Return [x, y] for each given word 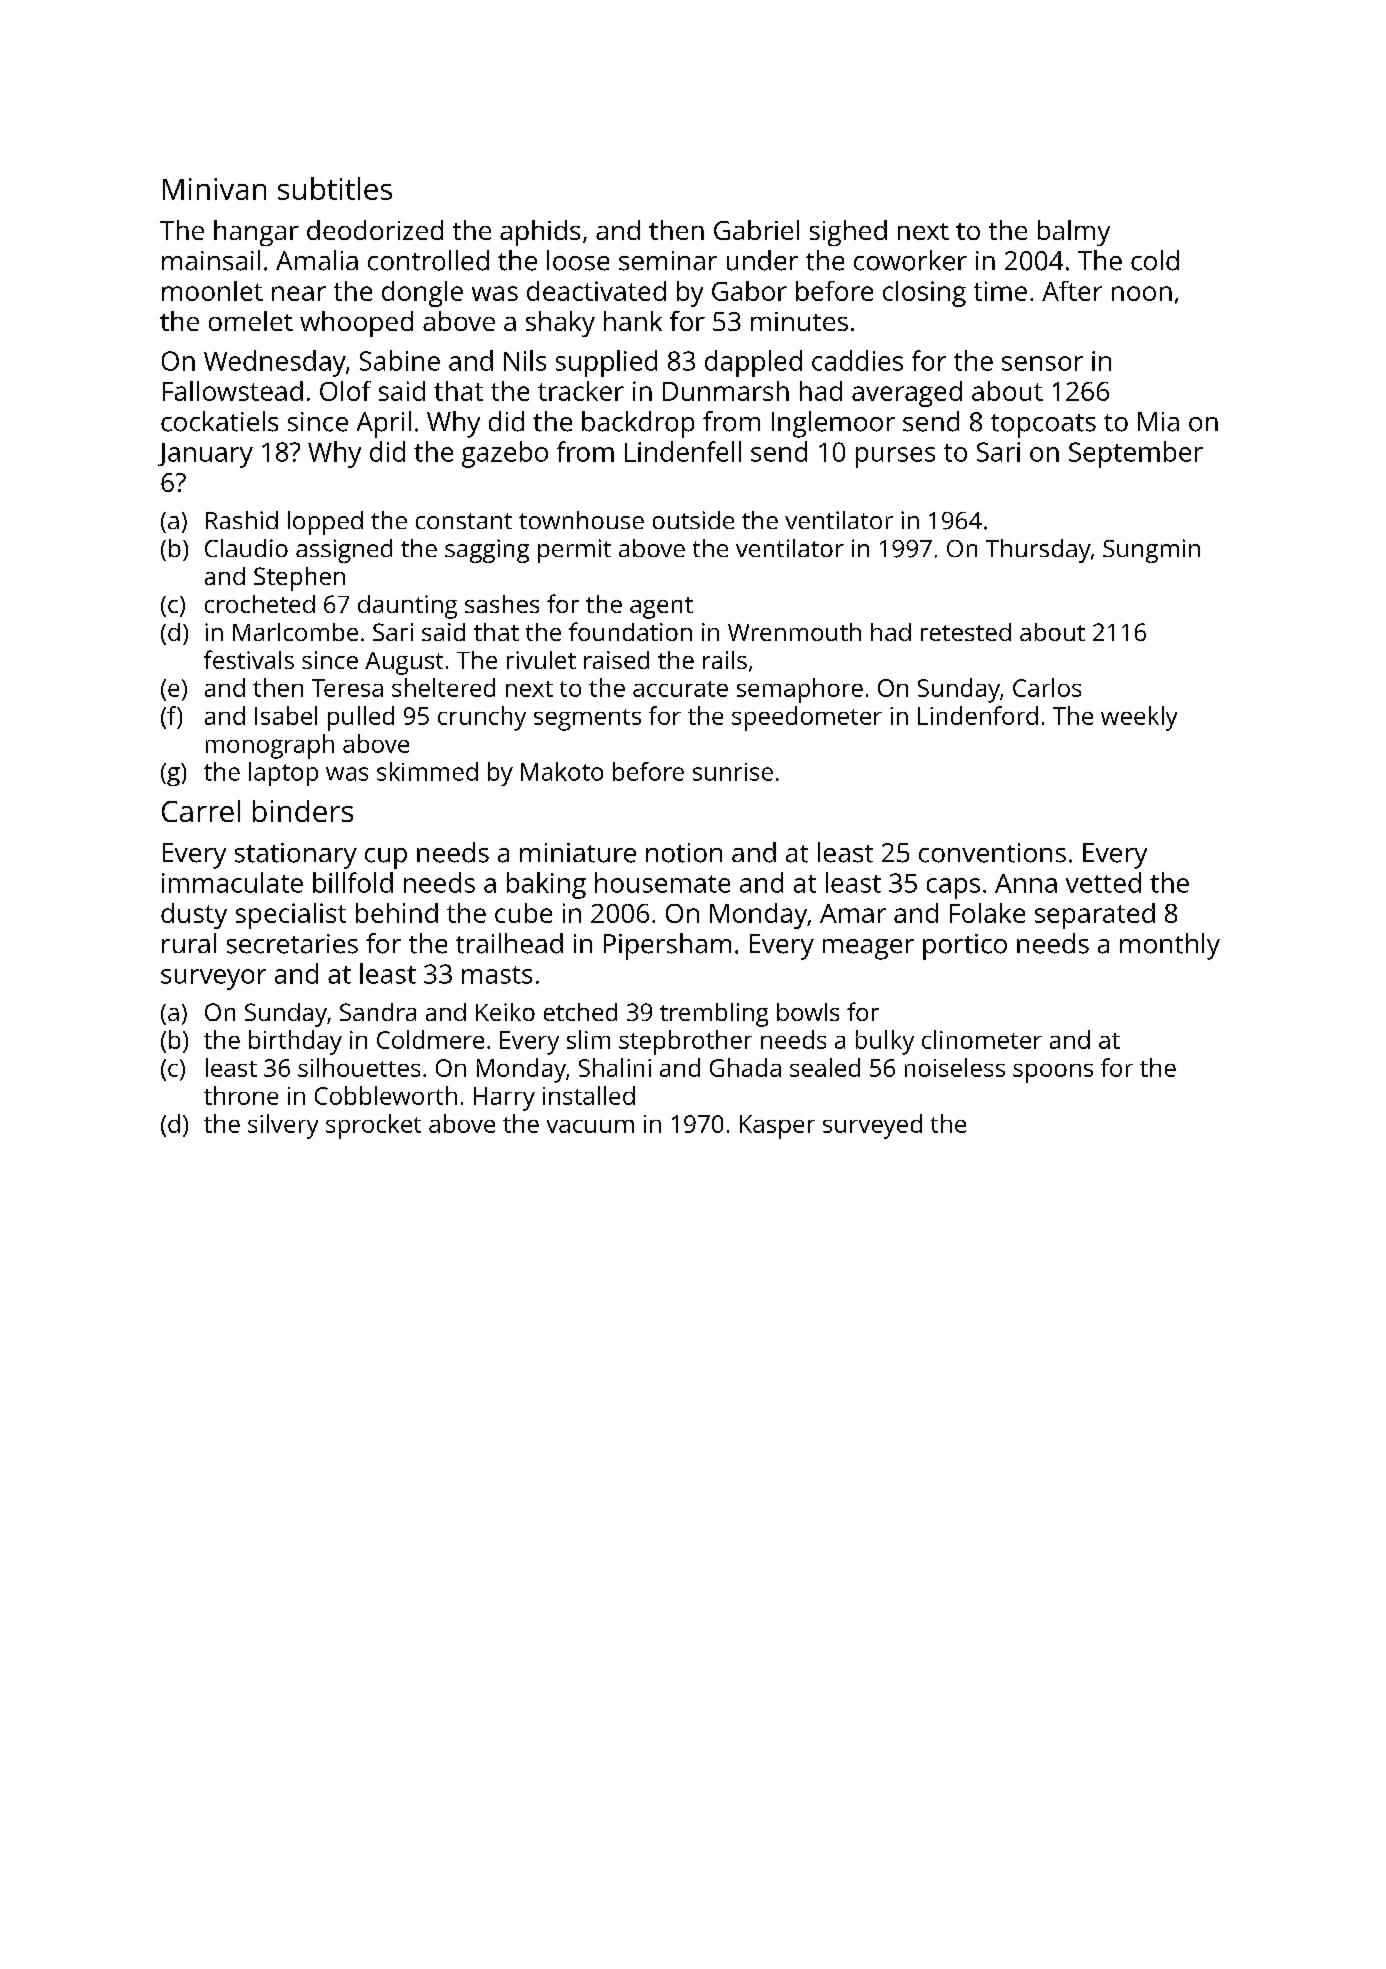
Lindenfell [683, 451]
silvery [283, 1126]
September [1136, 454]
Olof [345, 391]
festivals [249, 659]
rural [189, 943]
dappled [753, 363]
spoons [1053, 1073]
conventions [992, 853]
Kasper [777, 1127]
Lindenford [978, 715]
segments [587, 720]
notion [684, 853]
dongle [422, 294]
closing [924, 294]
